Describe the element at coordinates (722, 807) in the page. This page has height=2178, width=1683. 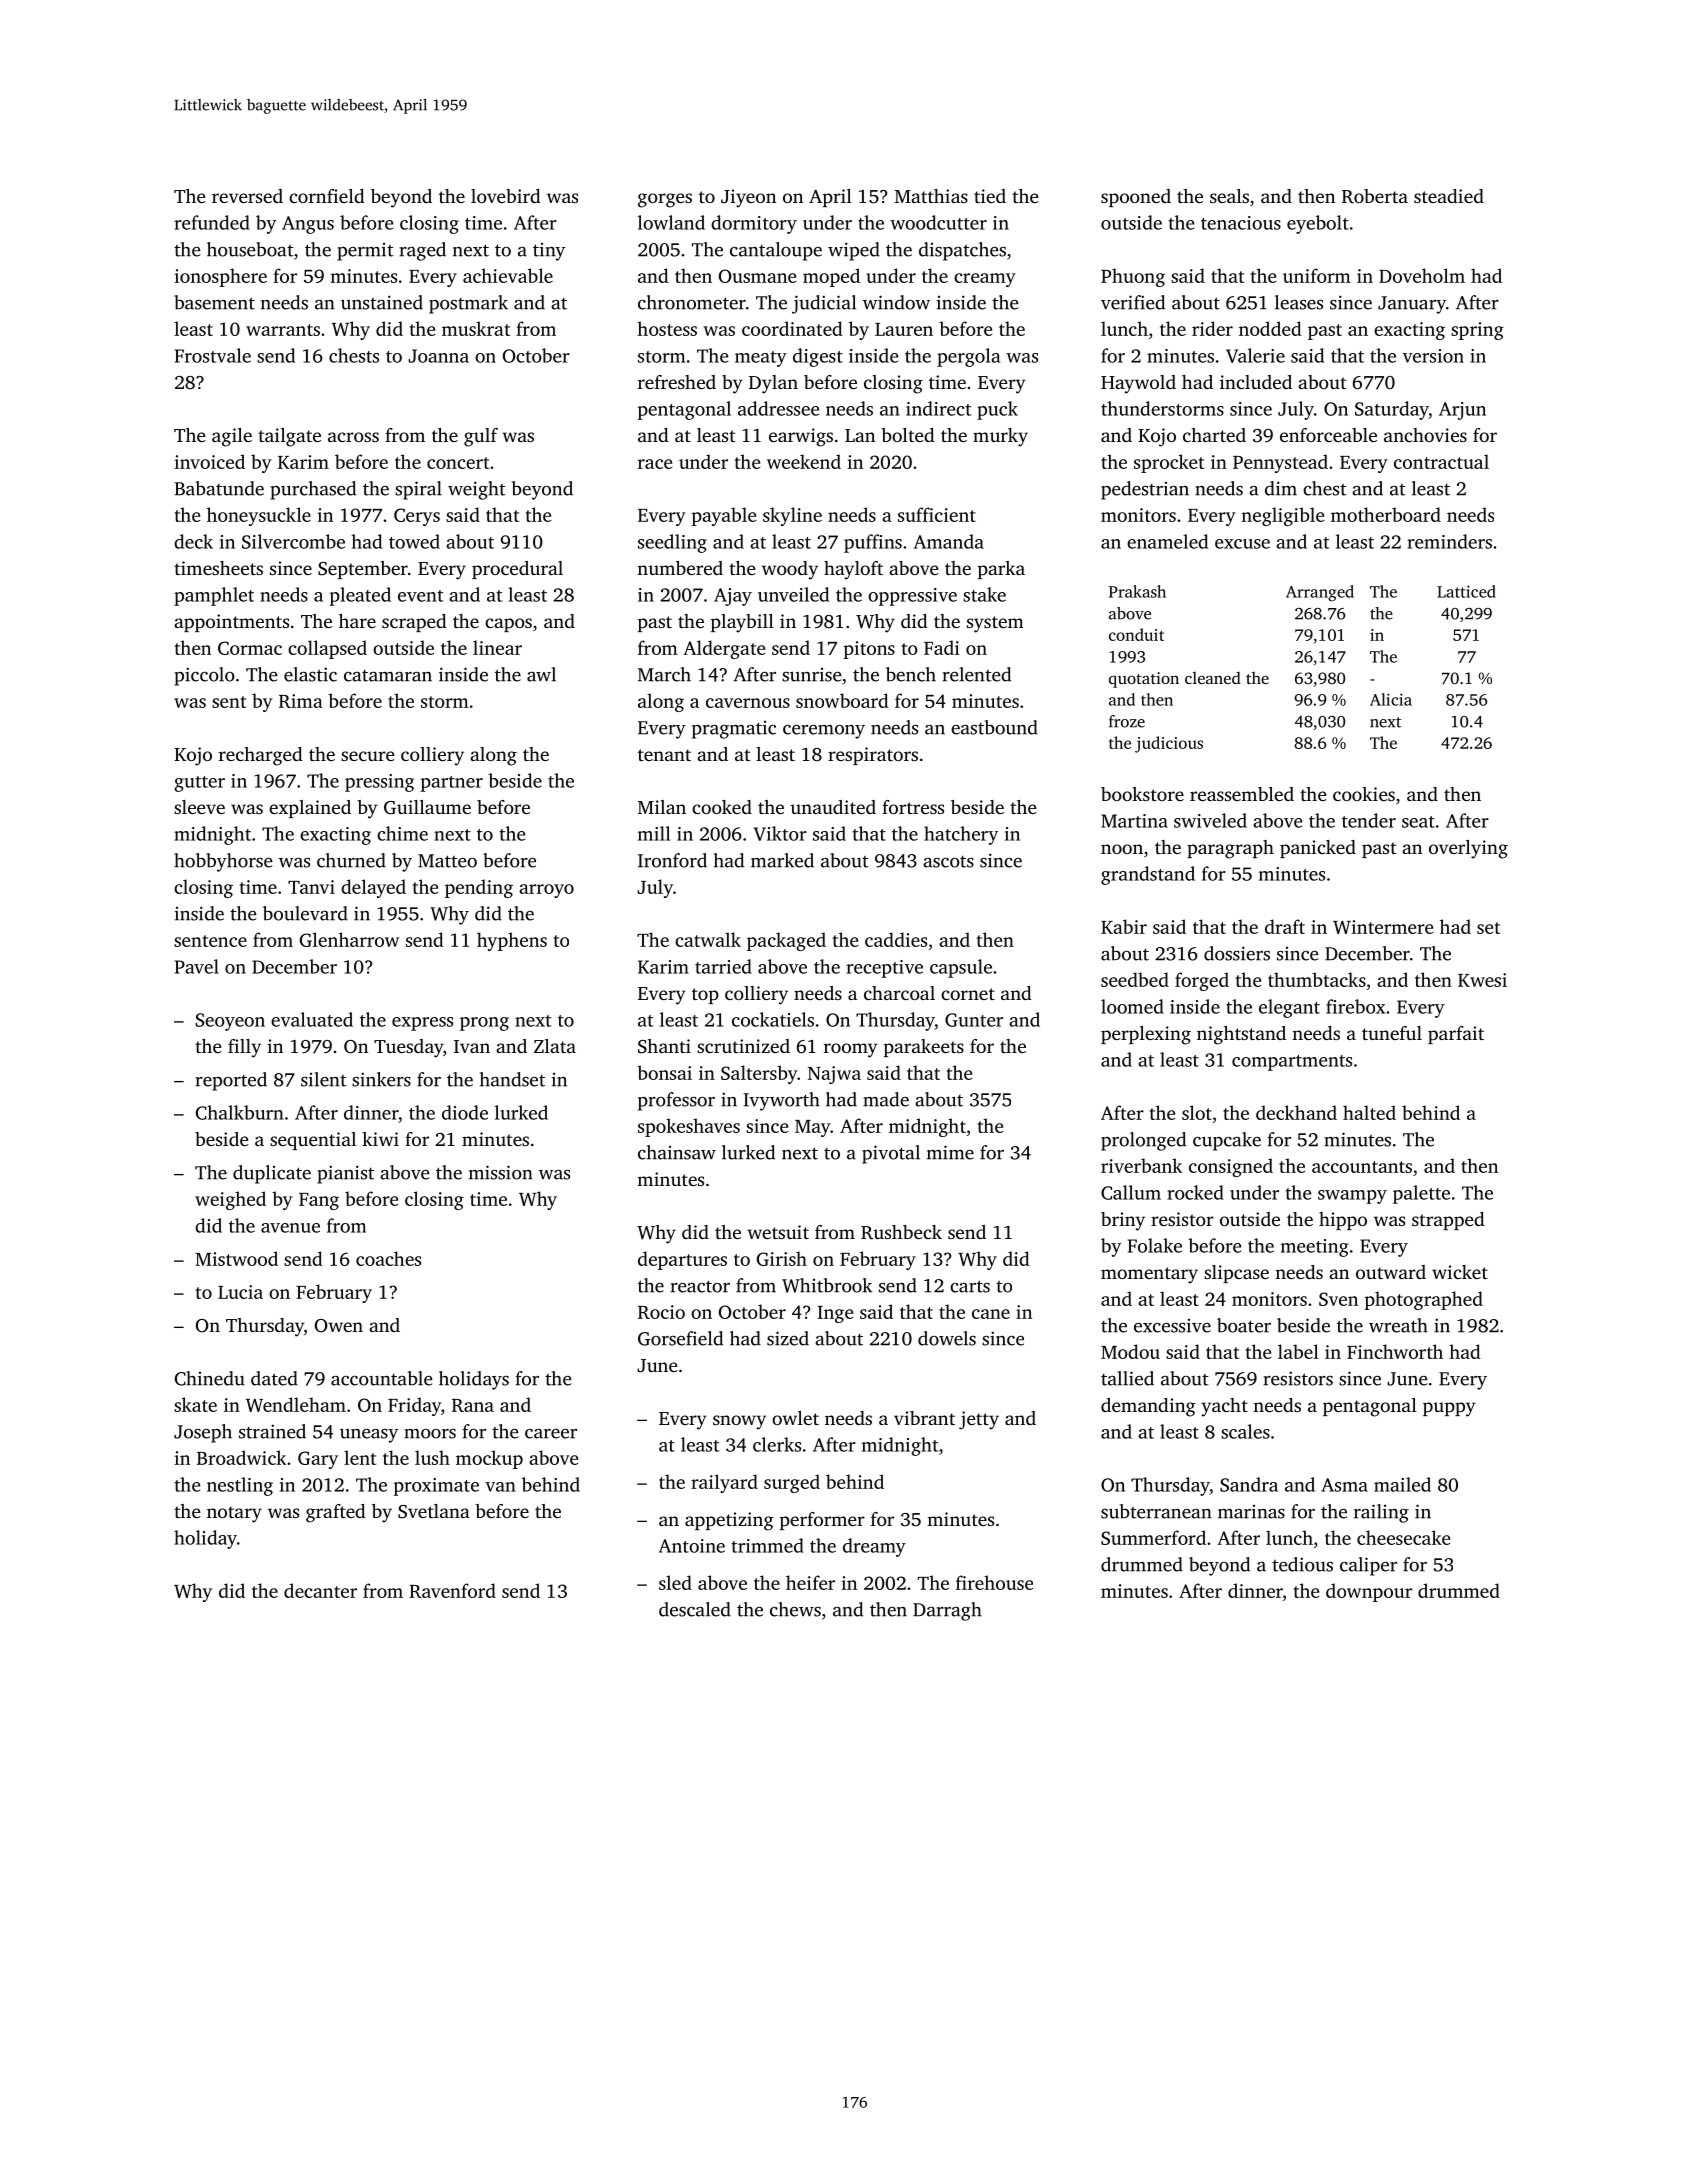
I see `cooked` at that location.
